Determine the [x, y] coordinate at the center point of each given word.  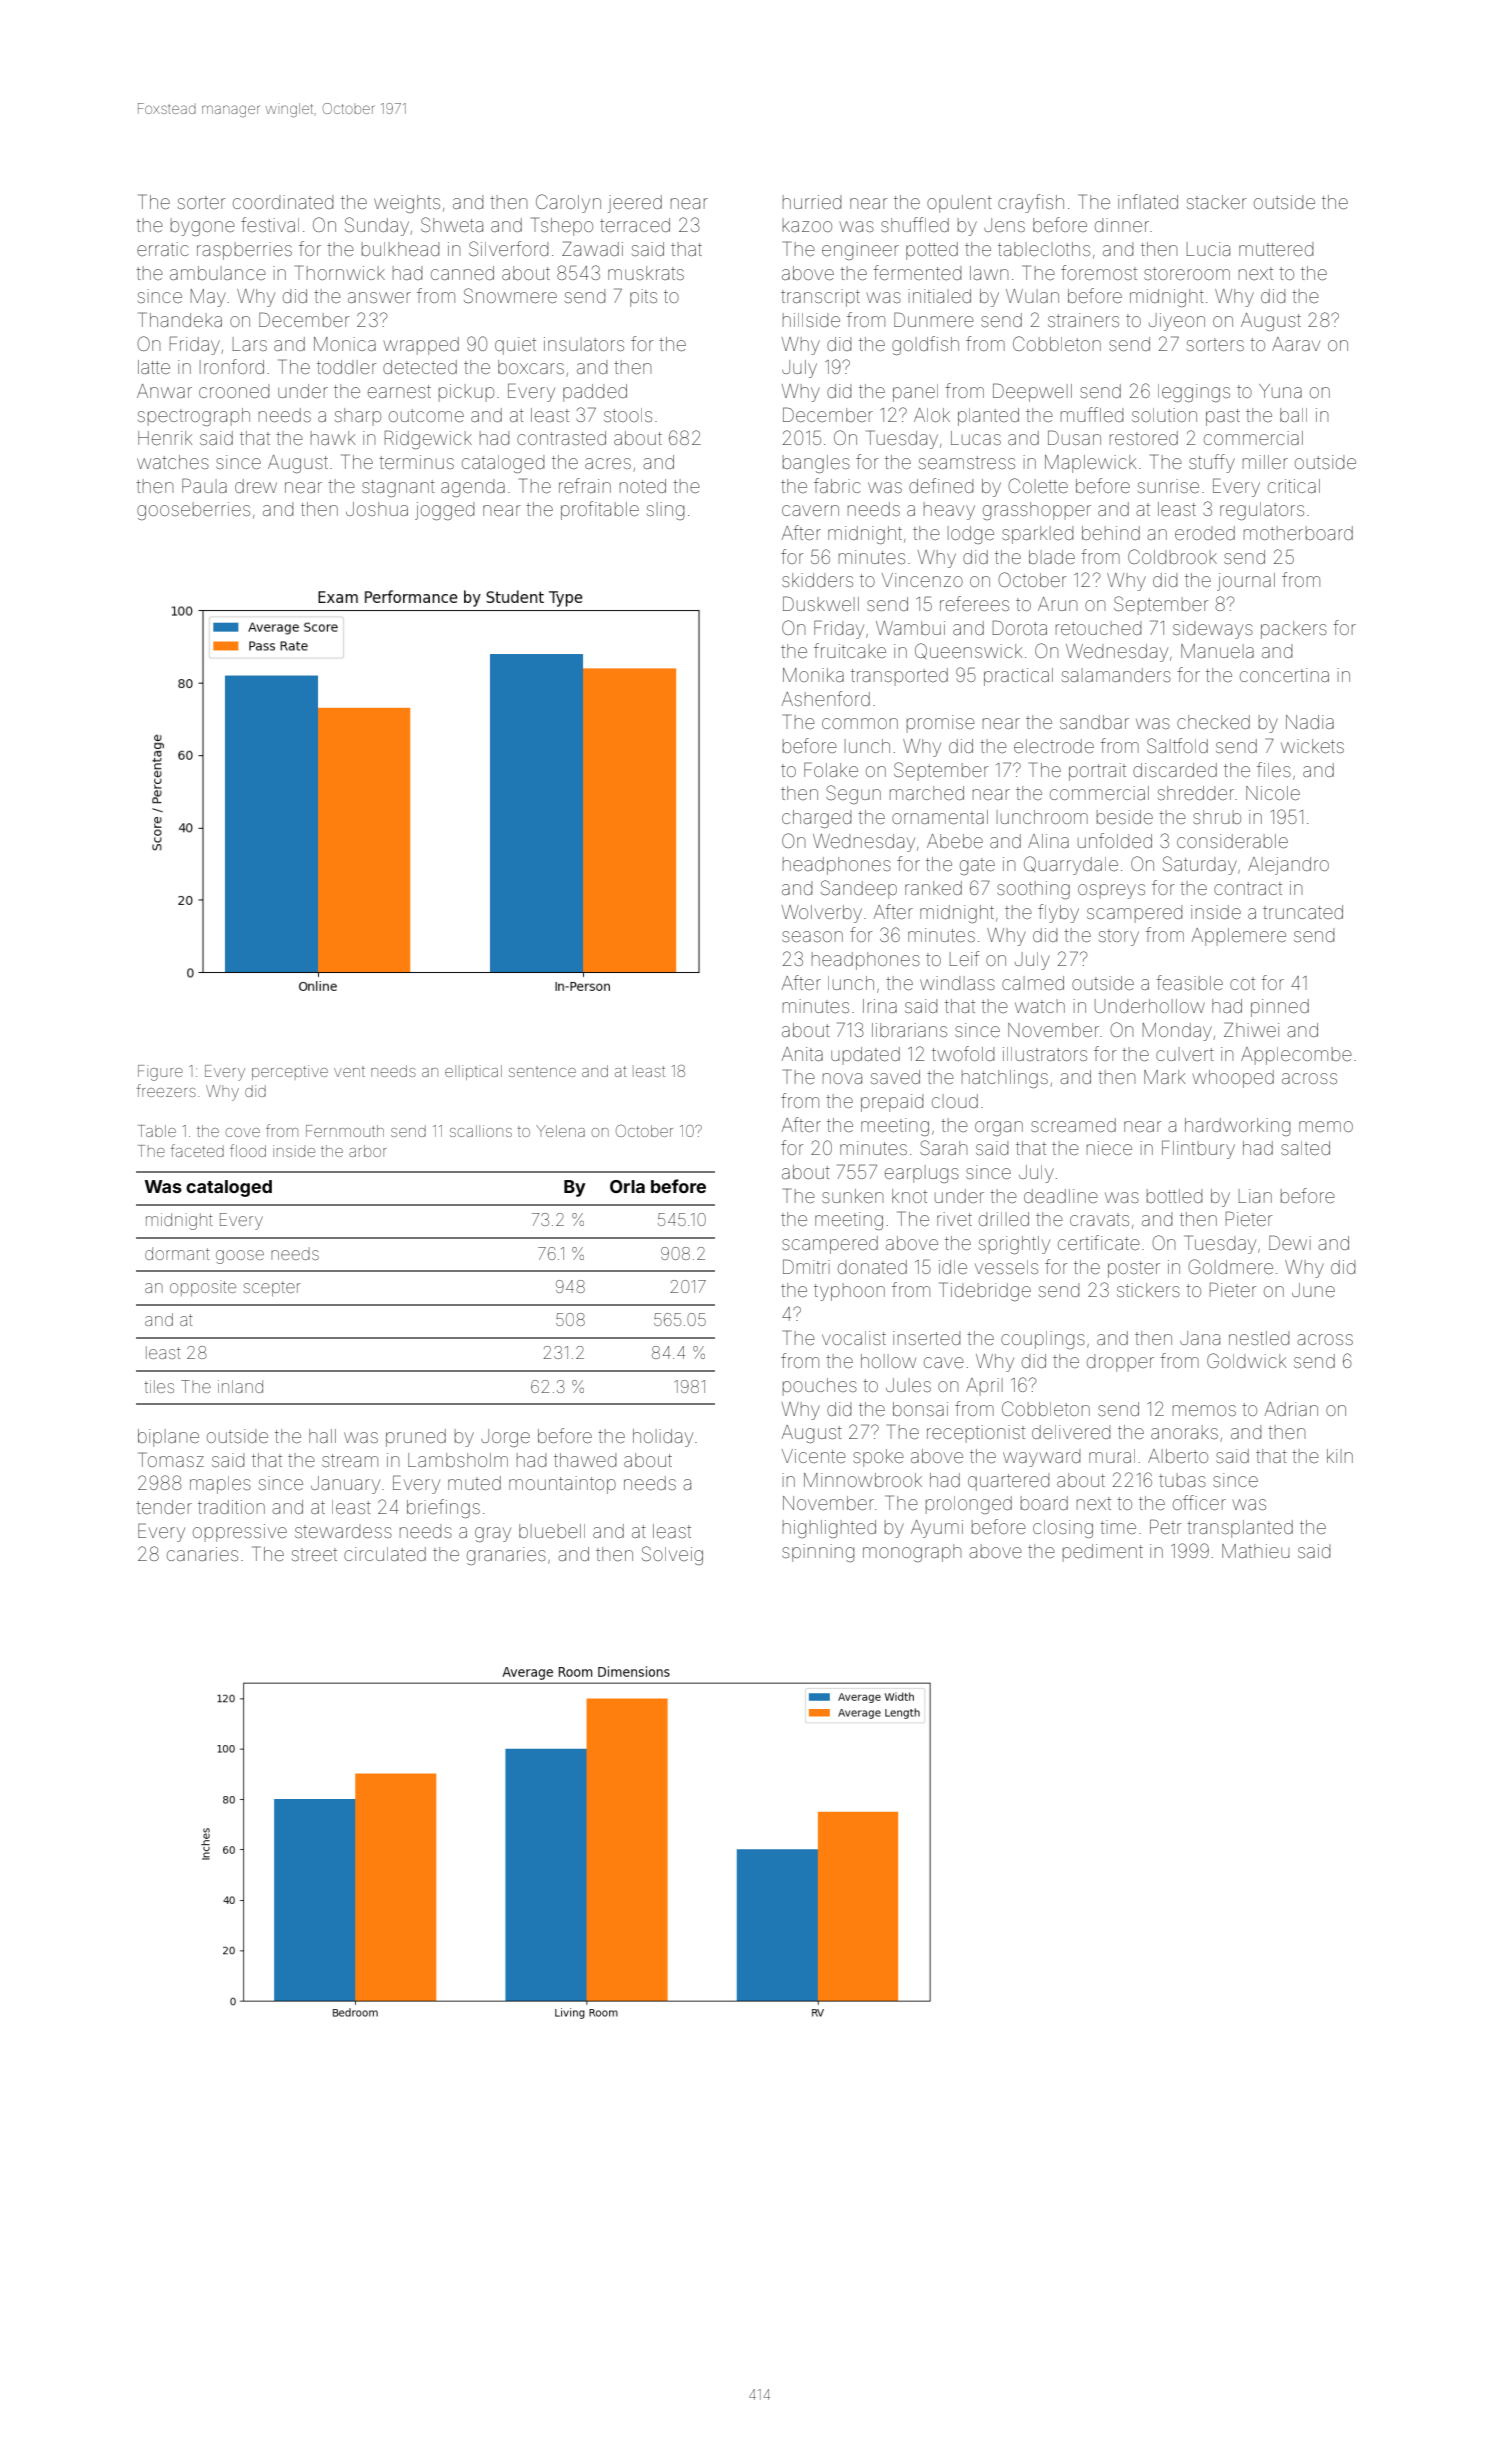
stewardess [343, 1531]
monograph [912, 1553]
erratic [163, 249]
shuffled [915, 224]
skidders [817, 580]
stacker [1216, 202]
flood [248, 1150]
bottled [1174, 1196]
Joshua [377, 509]
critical [1294, 486]
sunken [852, 1196]
